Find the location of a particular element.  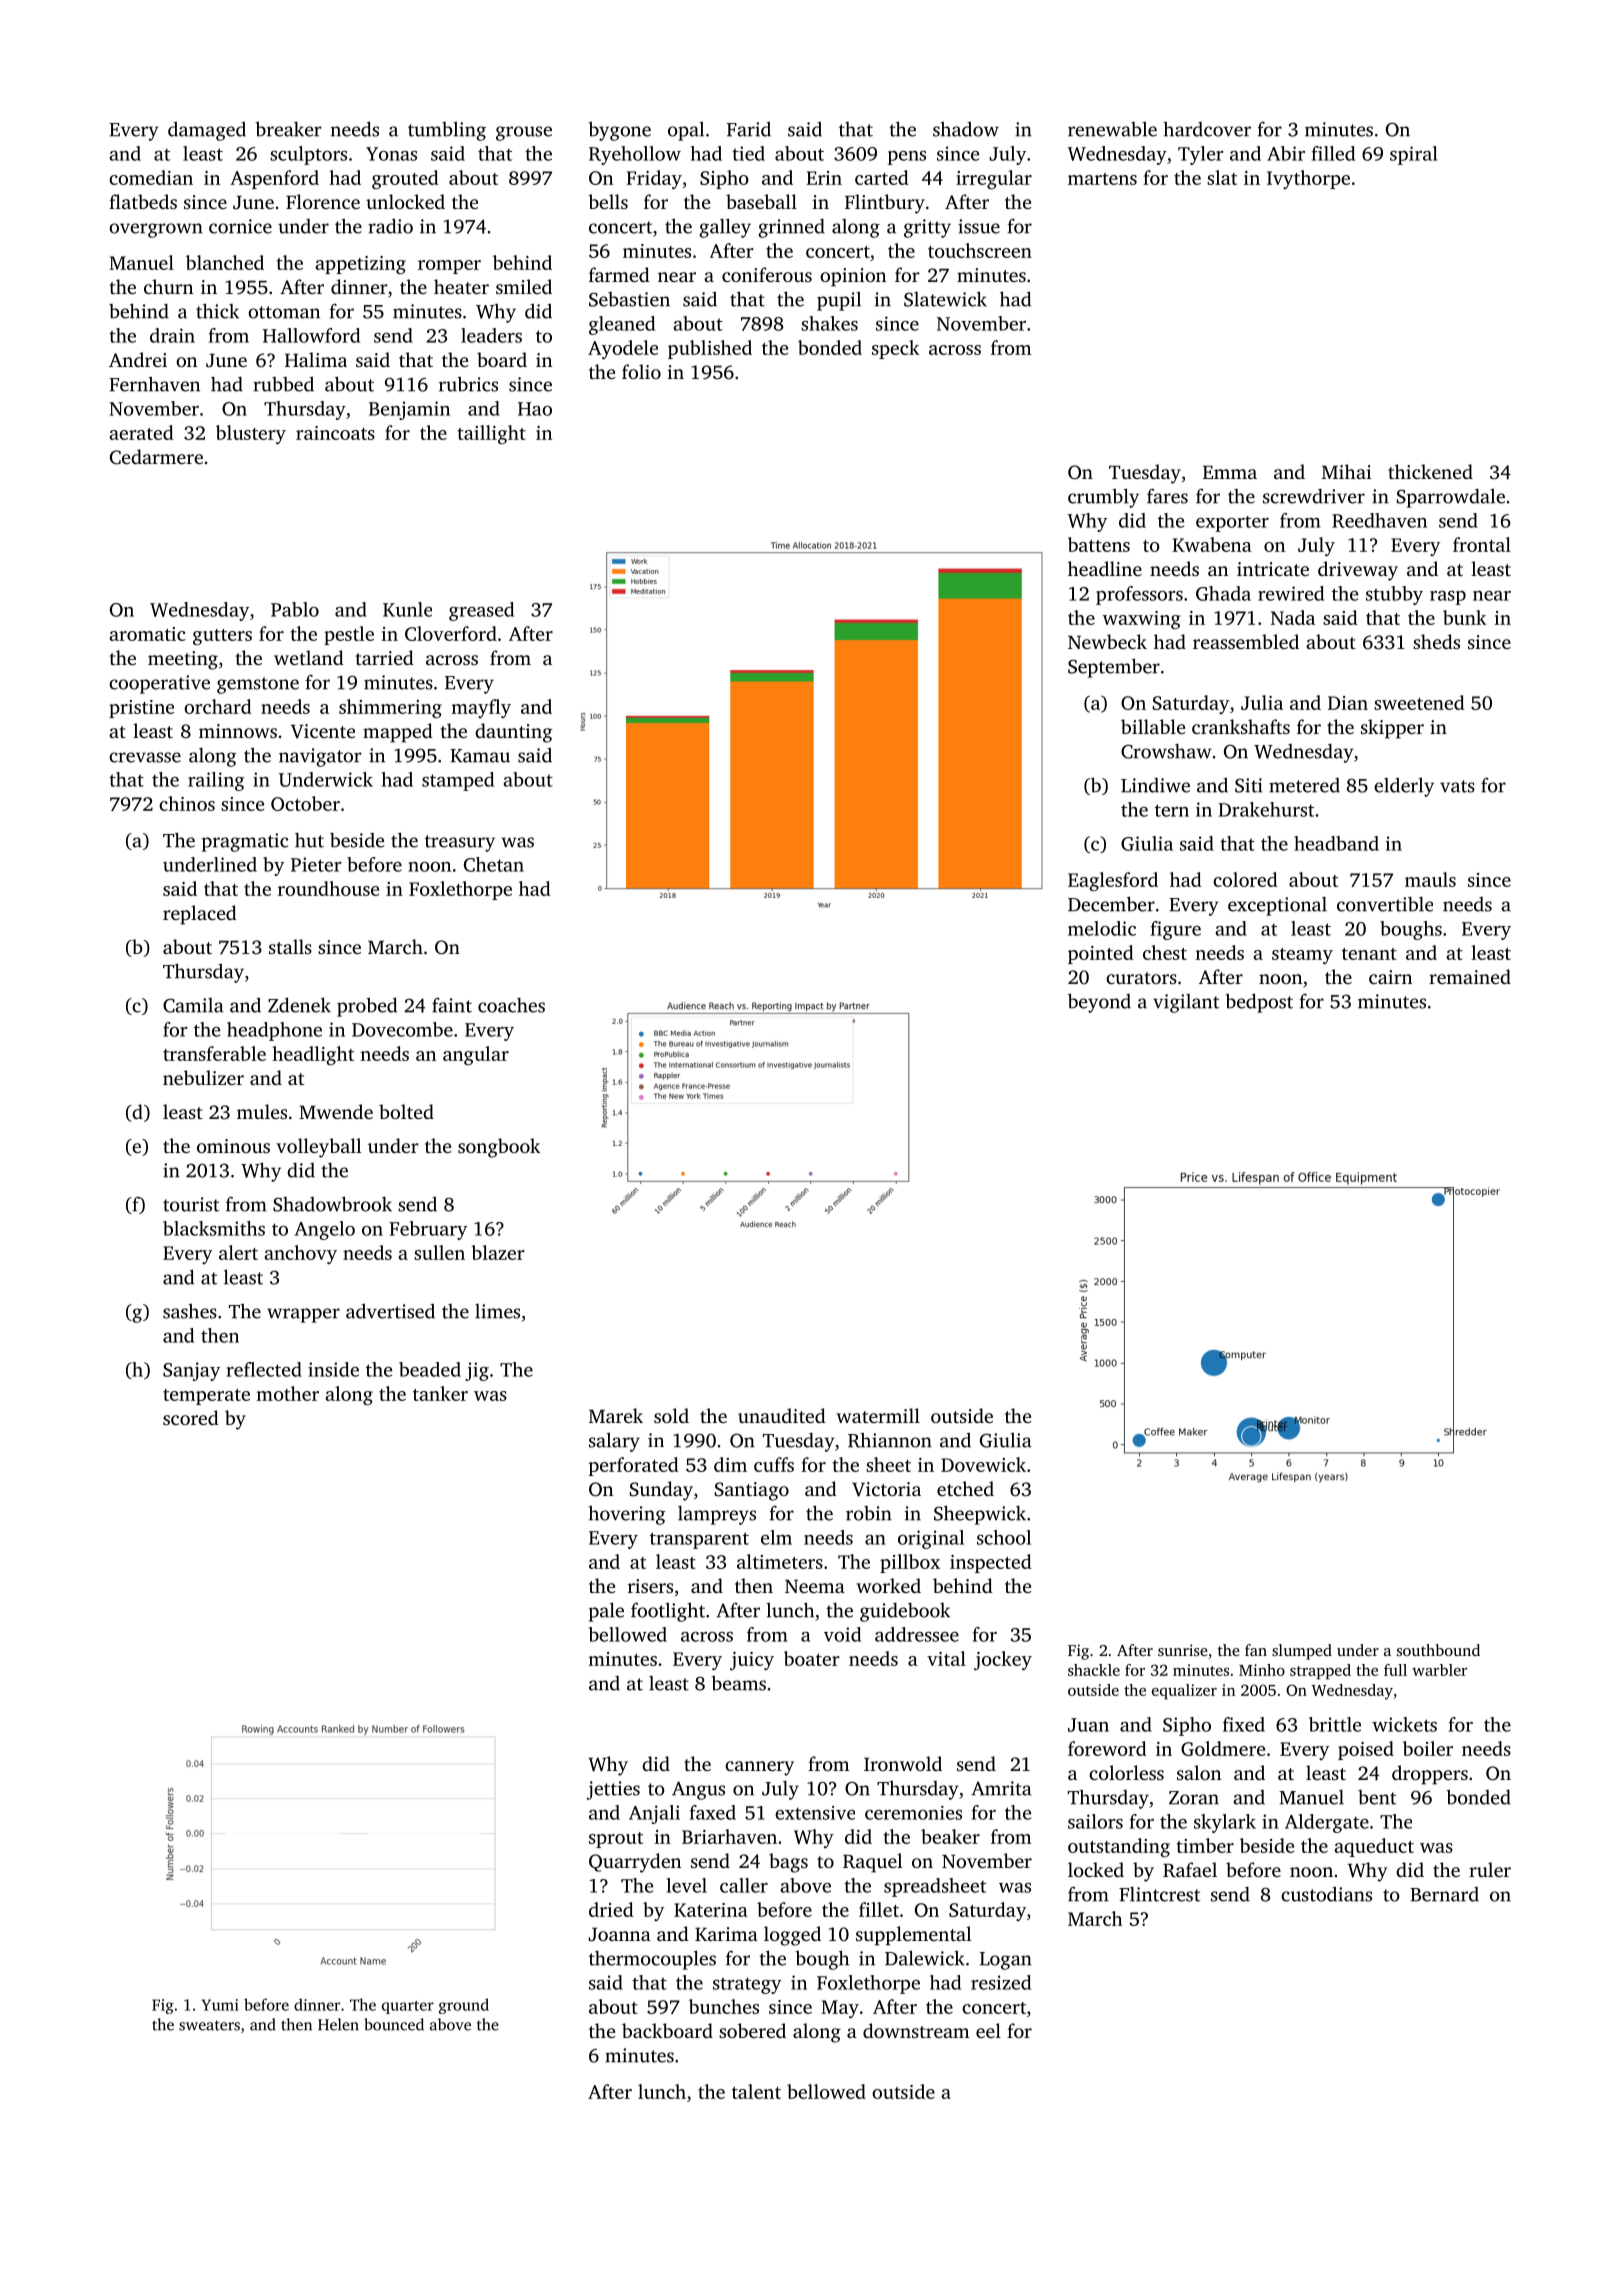

Farid is located at coordinates (749, 129).
